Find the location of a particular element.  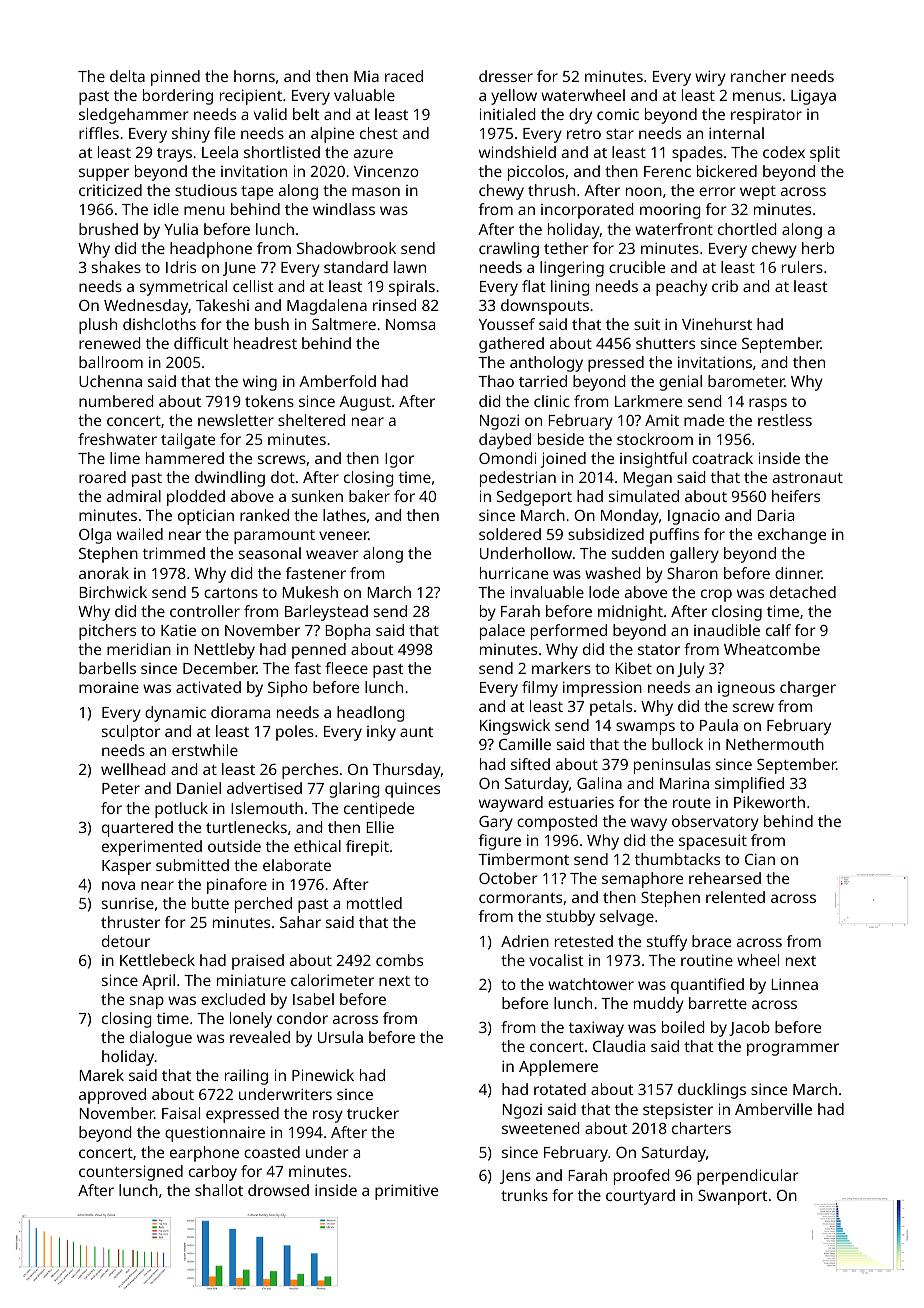

rancher is located at coordinates (758, 76).
